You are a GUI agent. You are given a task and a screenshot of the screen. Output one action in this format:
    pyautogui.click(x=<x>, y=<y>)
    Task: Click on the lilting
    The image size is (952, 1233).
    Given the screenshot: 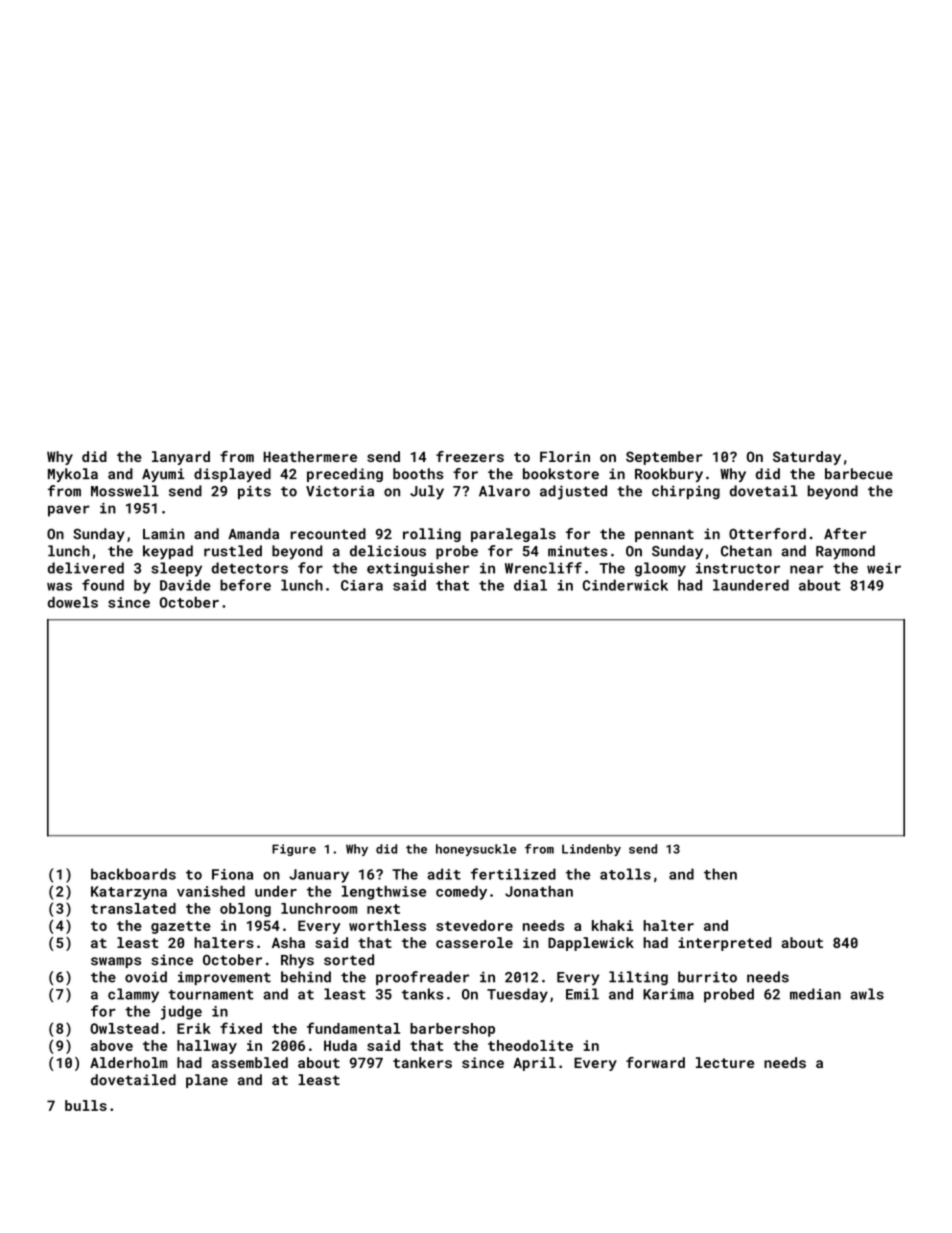 What is the action you would take?
    pyautogui.click(x=638, y=978)
